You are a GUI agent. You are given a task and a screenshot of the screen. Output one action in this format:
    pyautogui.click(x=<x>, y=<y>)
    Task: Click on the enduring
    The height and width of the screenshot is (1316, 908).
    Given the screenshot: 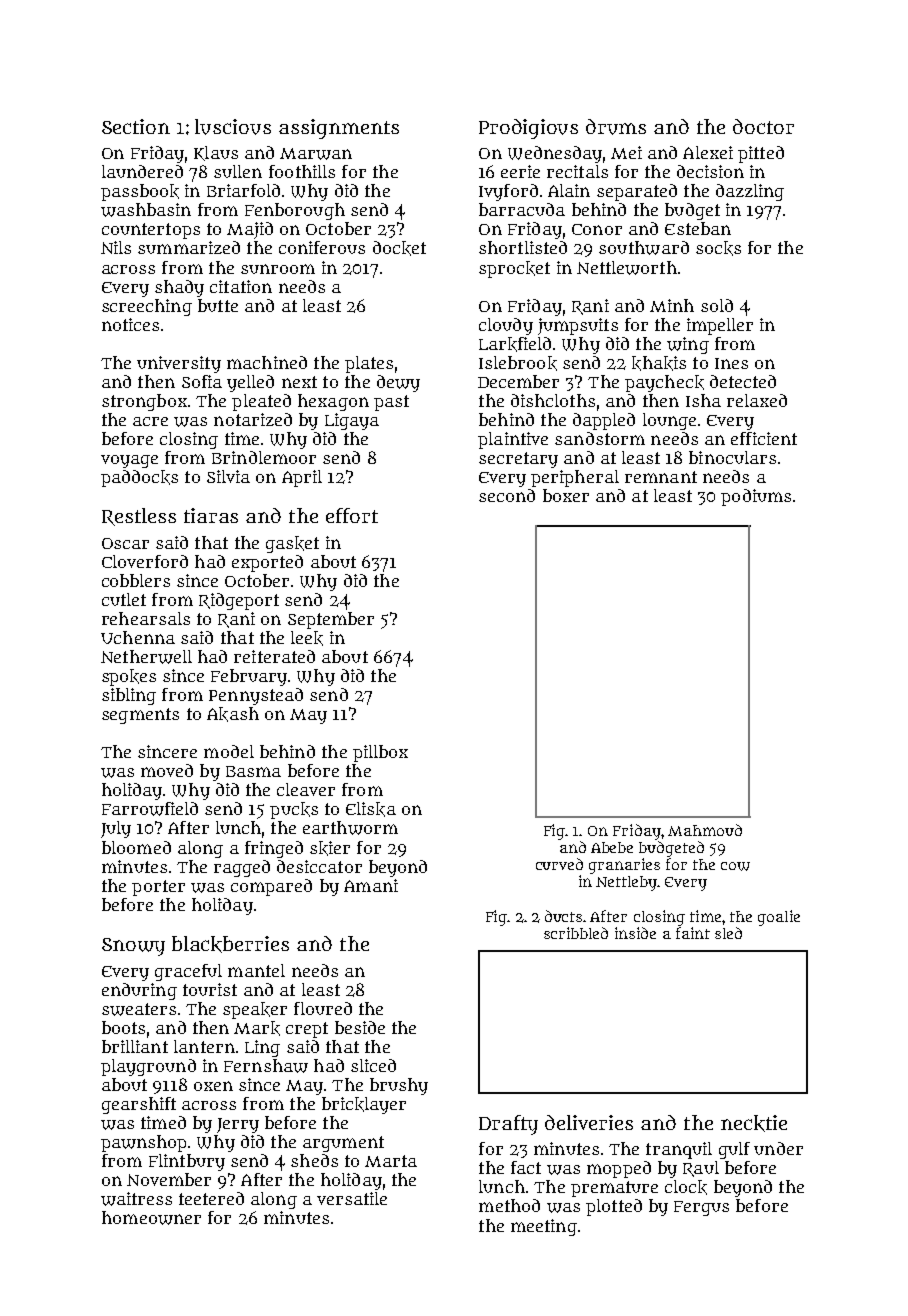 What is the action you would take?
    pyautogui.click(x=139, y=991)
